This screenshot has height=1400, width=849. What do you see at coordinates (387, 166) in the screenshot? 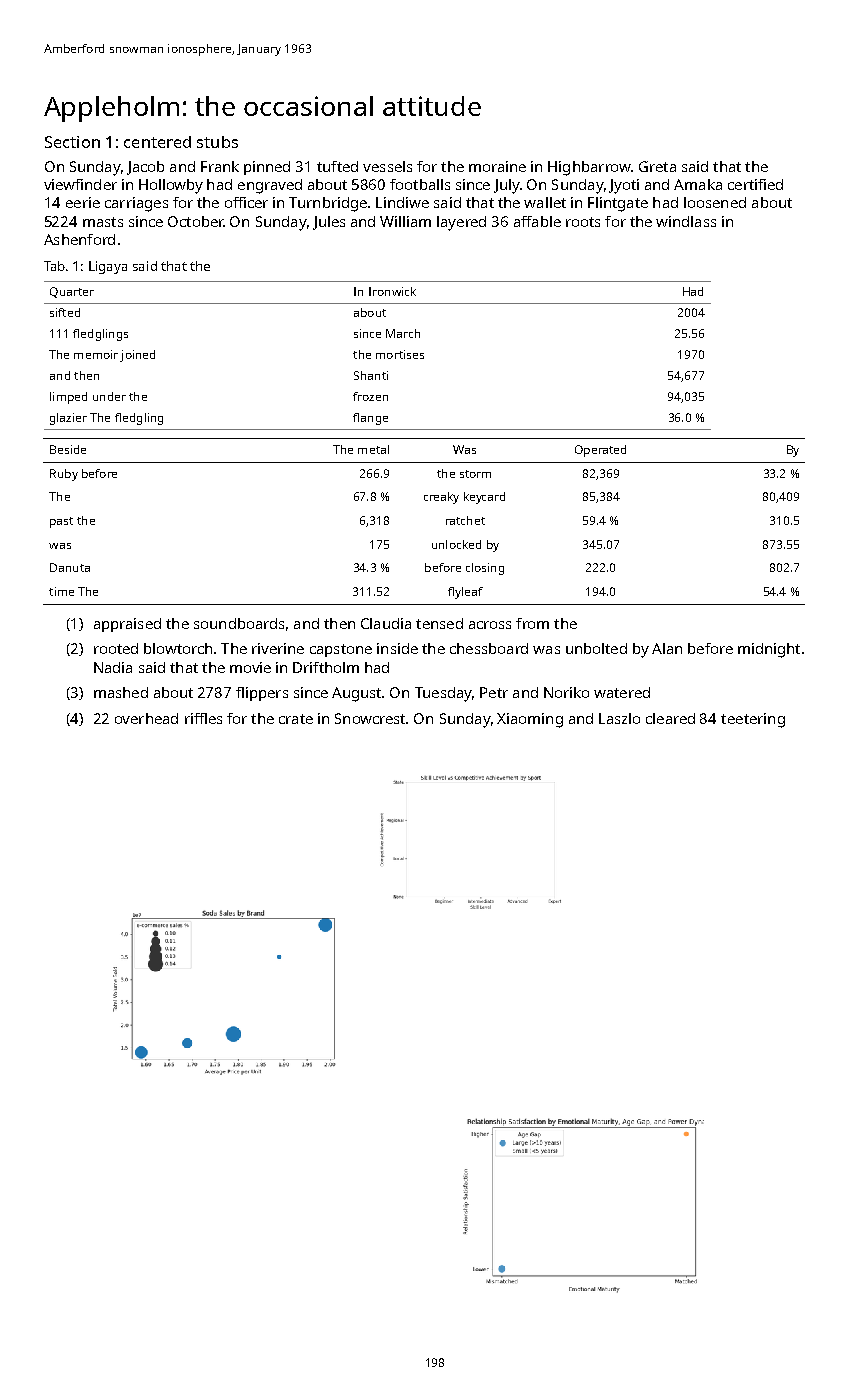
I see `vessels` at bounding box center [387, 166].
